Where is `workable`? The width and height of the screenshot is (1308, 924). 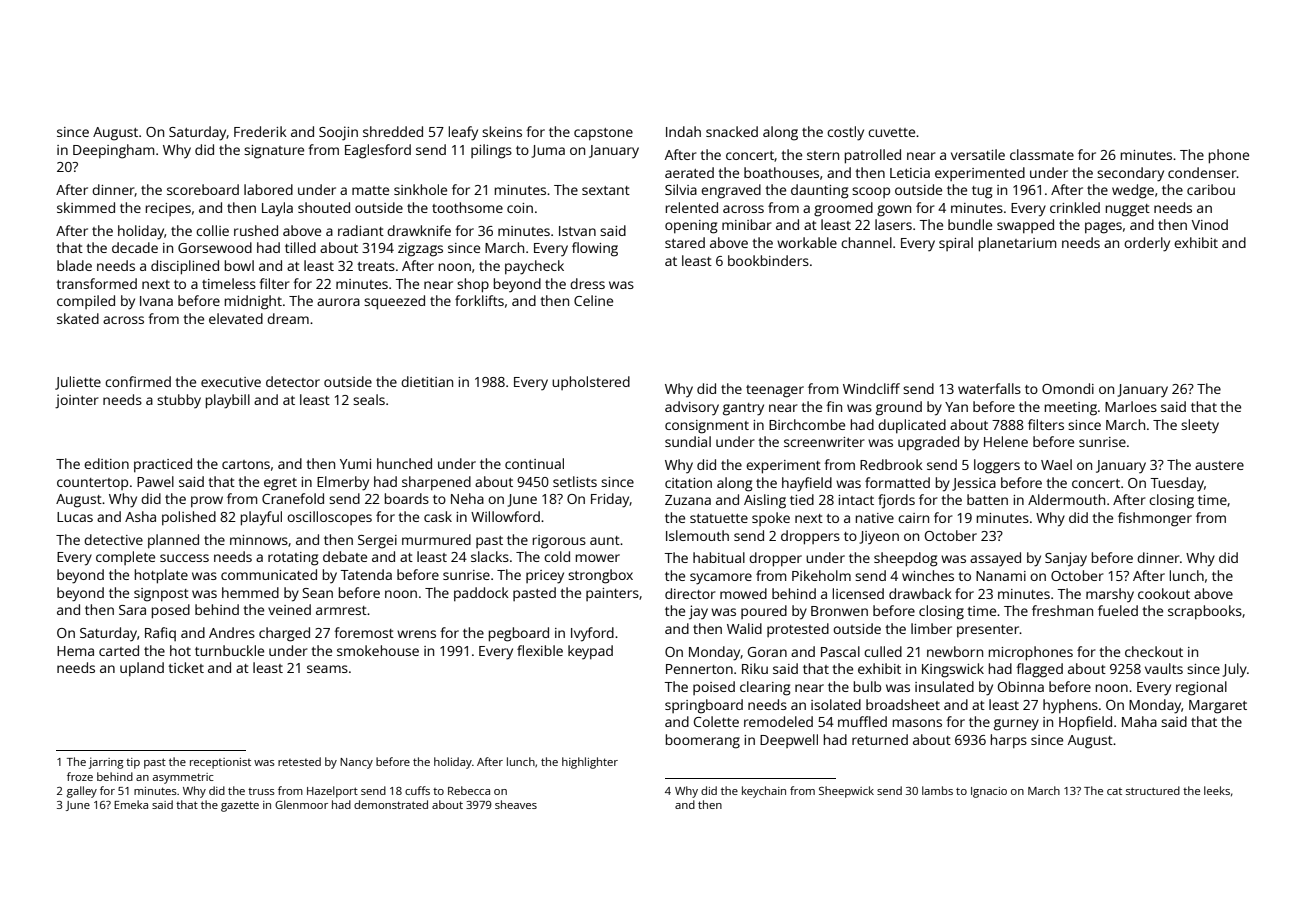
workable is located at coordinates (807, 242).
